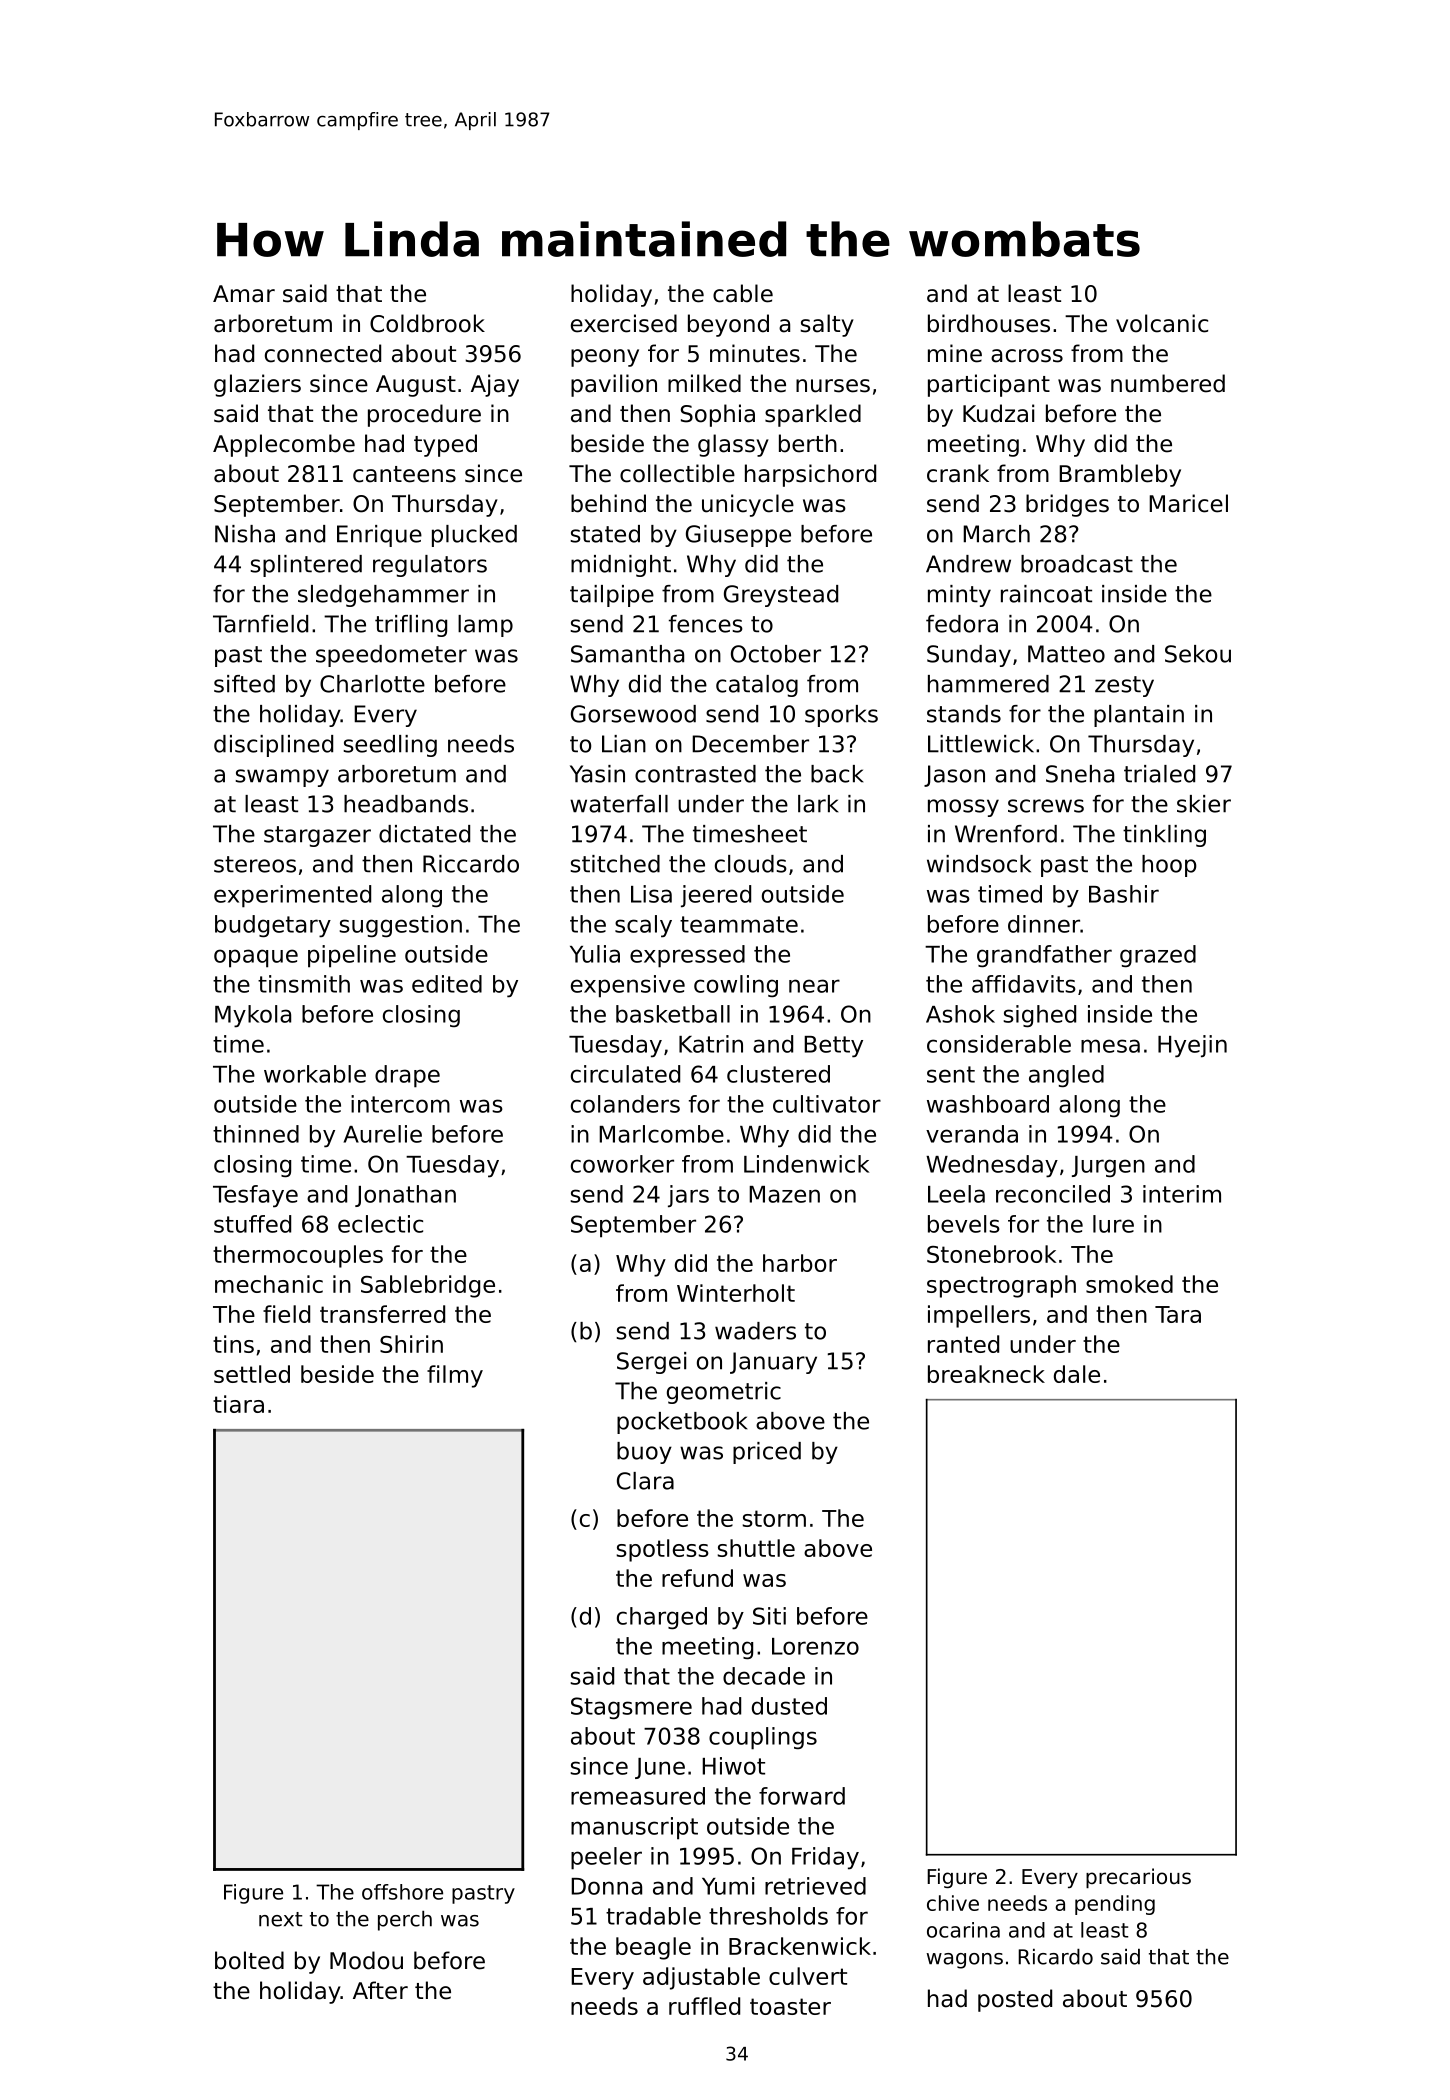 The height and width of the screenshot is (2100, 1450). What do you see at coordinates (402, 1892) in the screenshot?
I see `offshore` at bounding box center [402, 1892].
